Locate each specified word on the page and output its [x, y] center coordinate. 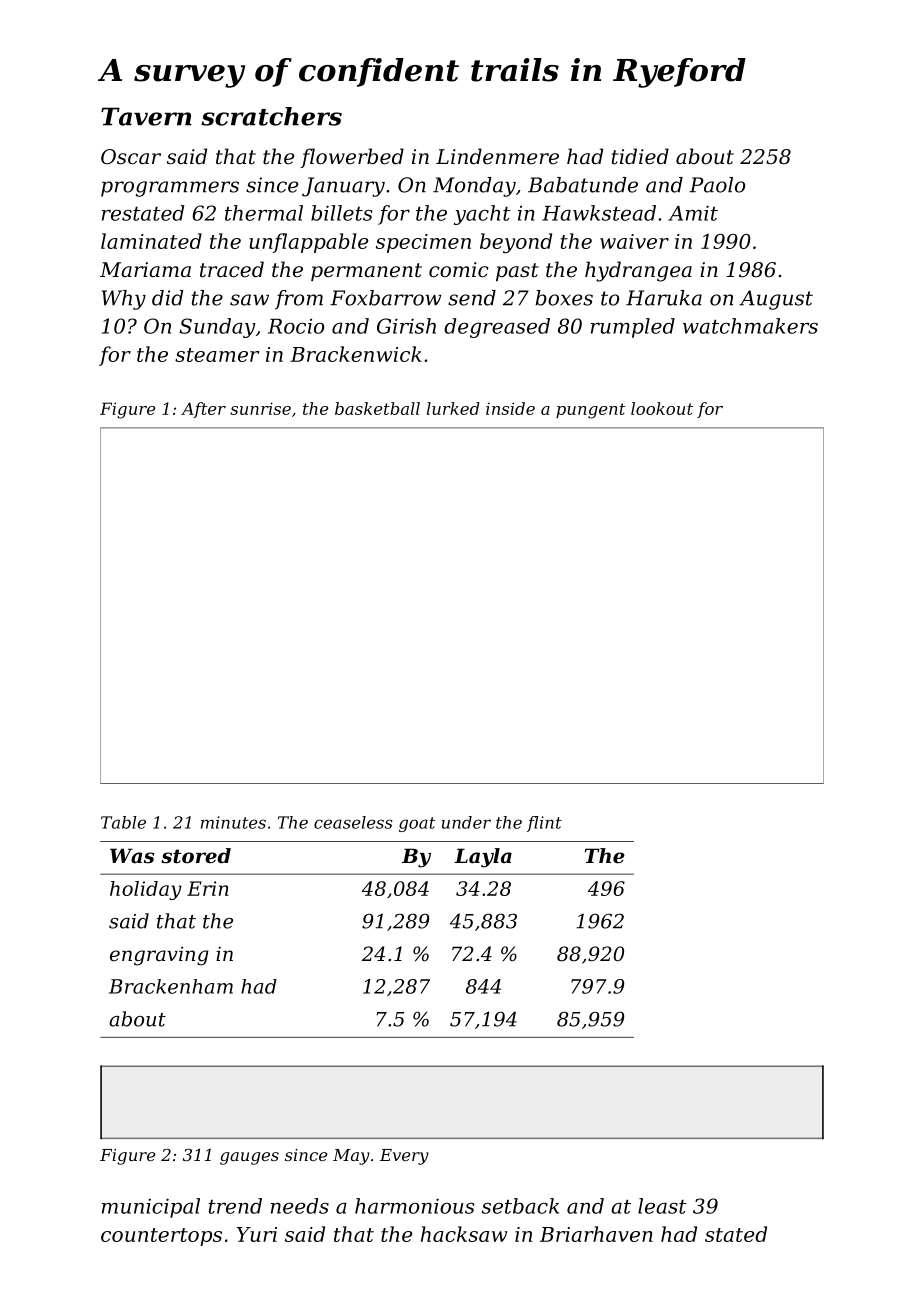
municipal [151, 1208]
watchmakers [750, 326]
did [167, 298]
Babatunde [583, 185]
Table [123, 822]
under [466, 822]
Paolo [717, 185]
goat [417, 824]
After [203, 410]
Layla [483, 858]
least [662, 1206]
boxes [564, 298]
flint [544, 824]
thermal [264, 213]
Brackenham [171, 986]
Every [404, 1157]
